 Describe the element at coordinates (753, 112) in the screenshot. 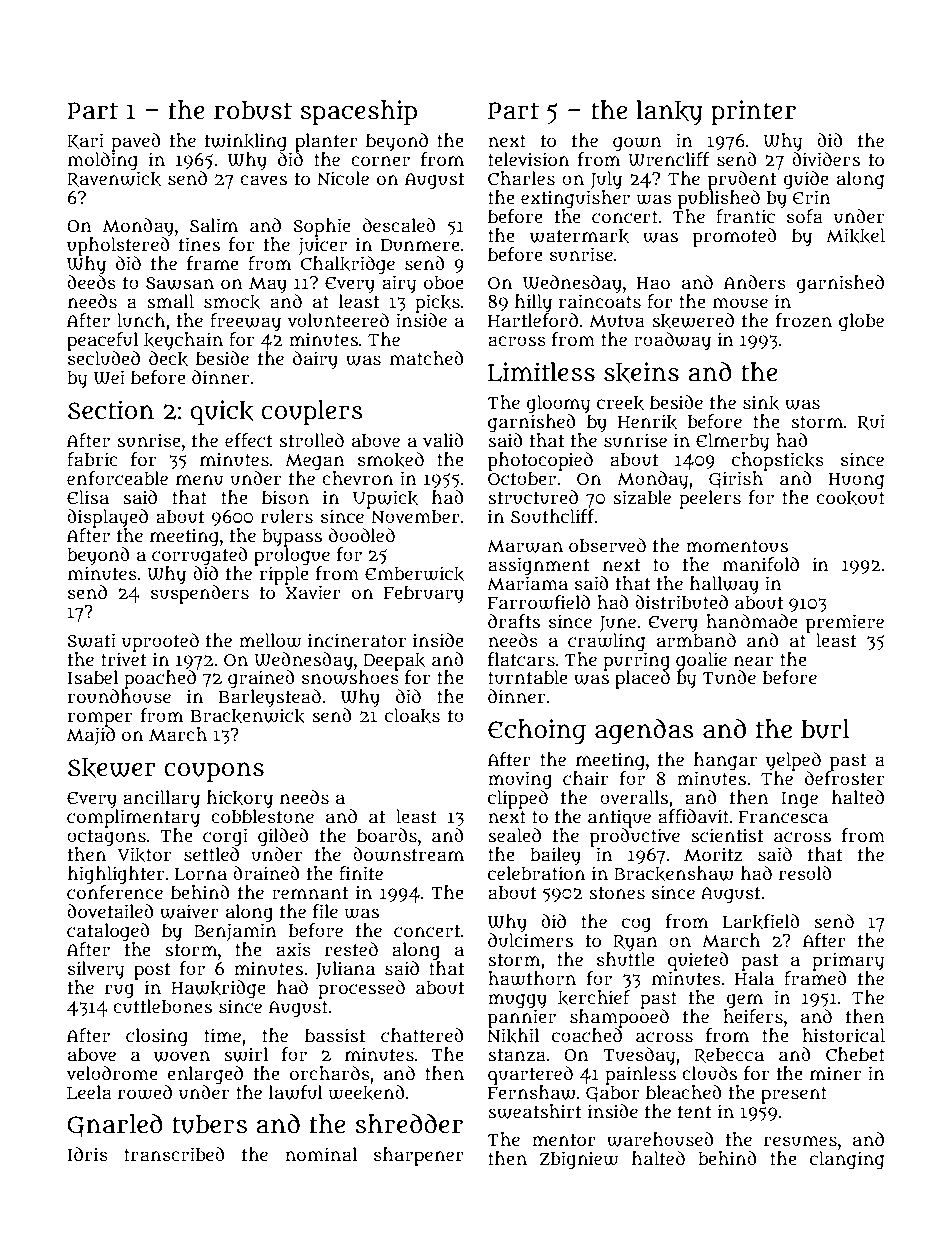

I see `printer` at that location.
